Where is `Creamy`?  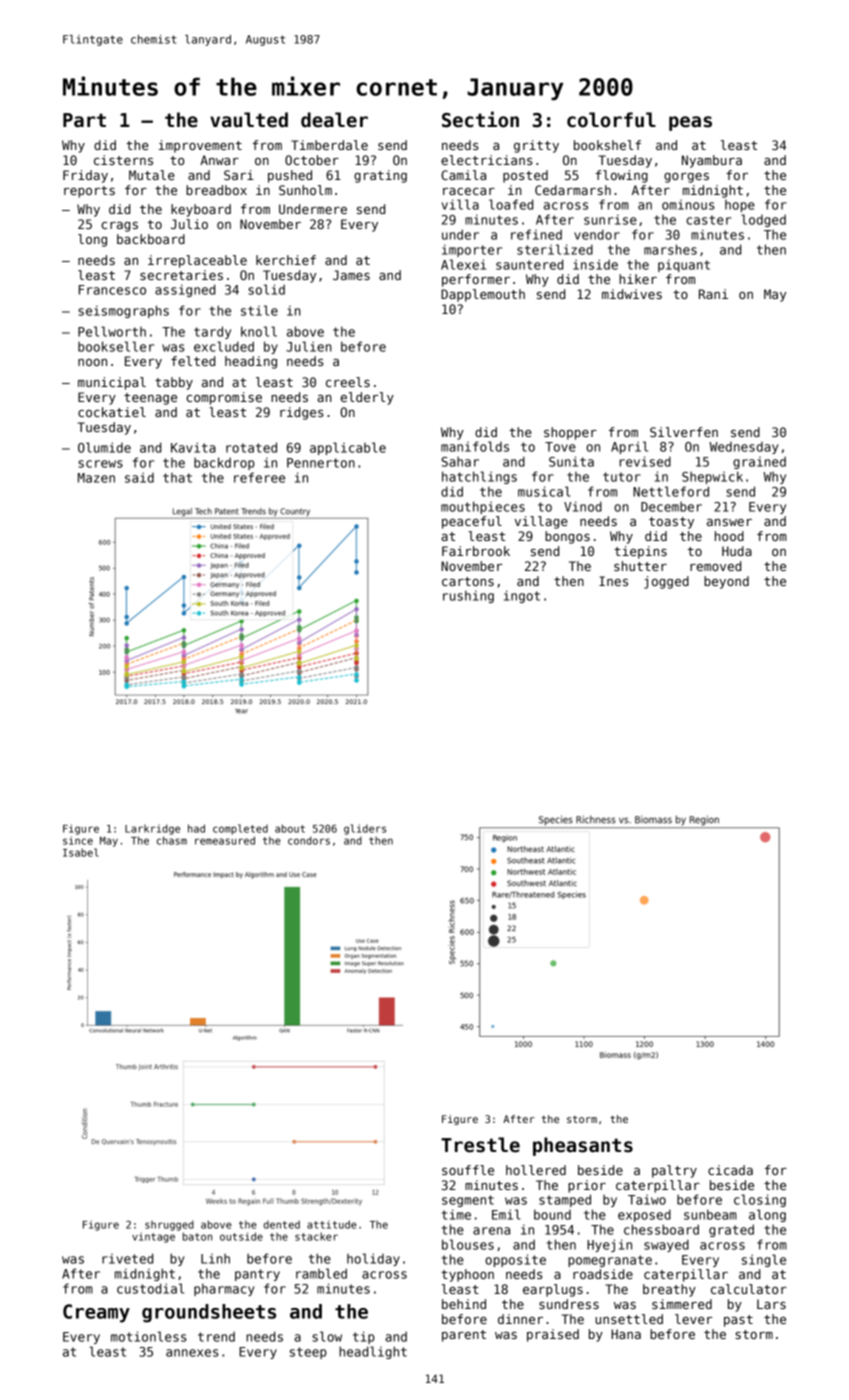 Creamy is located at coordinates (96, 1313).
